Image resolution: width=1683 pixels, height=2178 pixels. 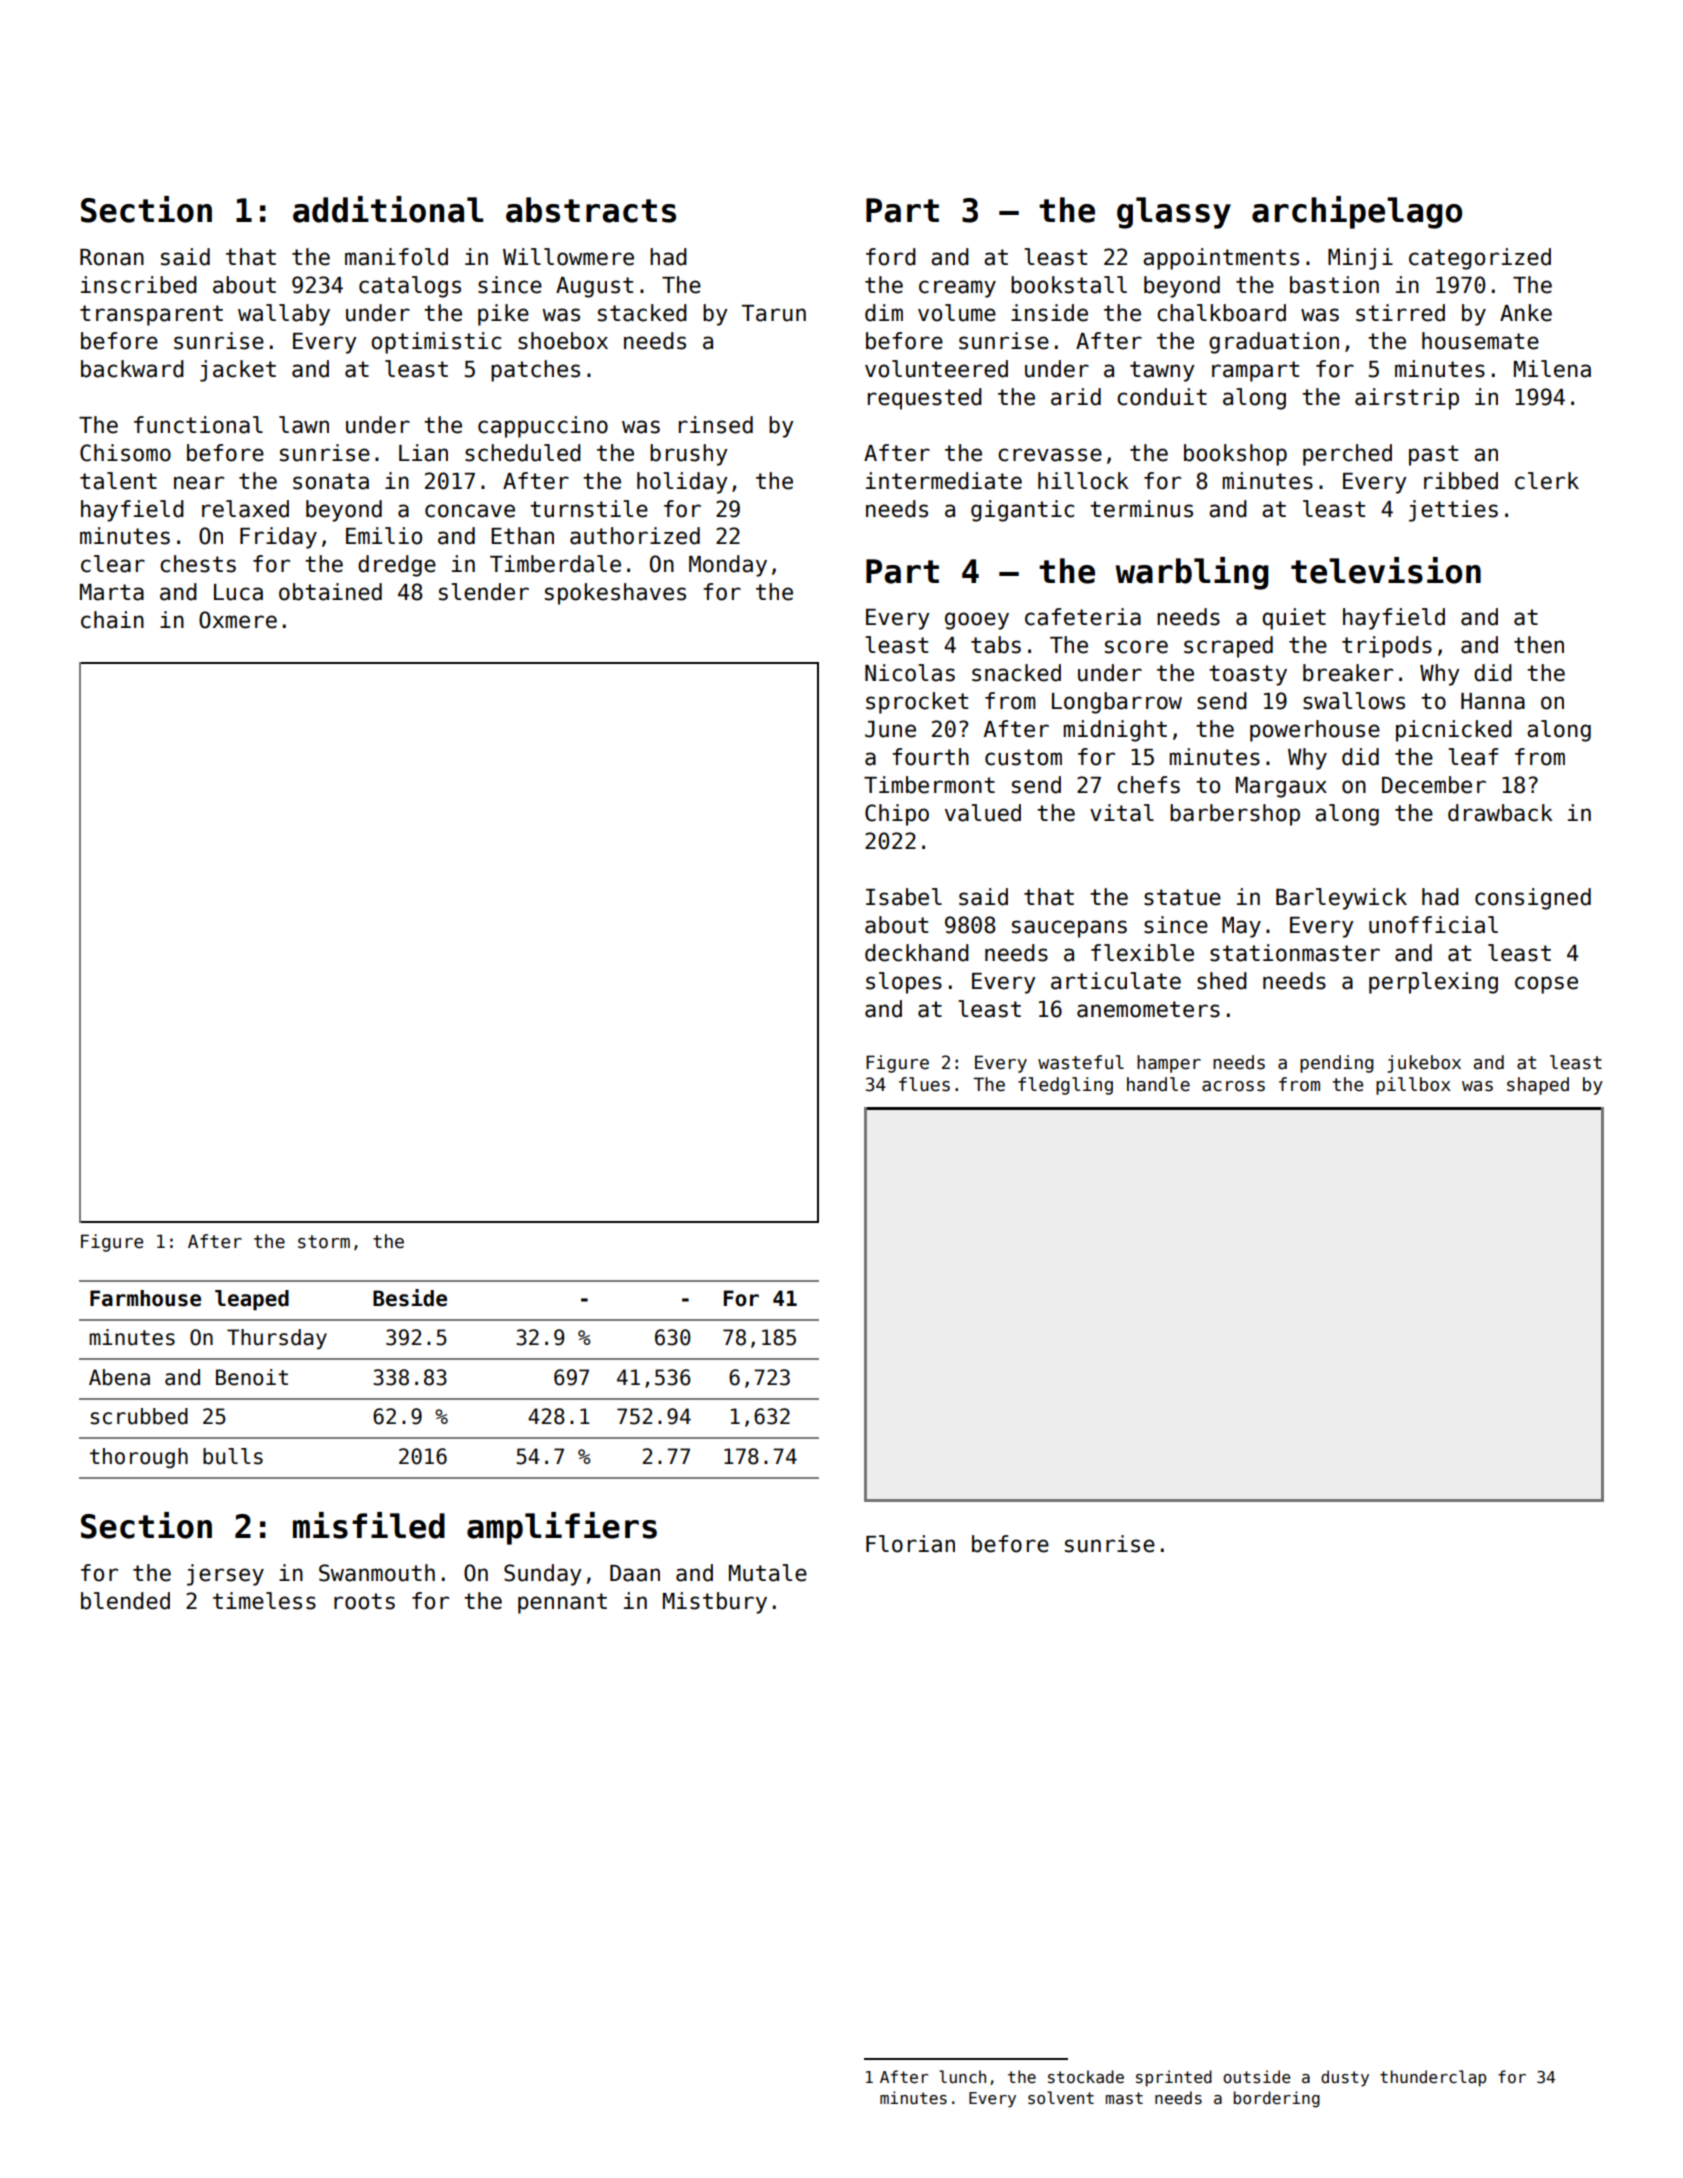 I want to click on wasteful, so click(x=1081, y=1062).
